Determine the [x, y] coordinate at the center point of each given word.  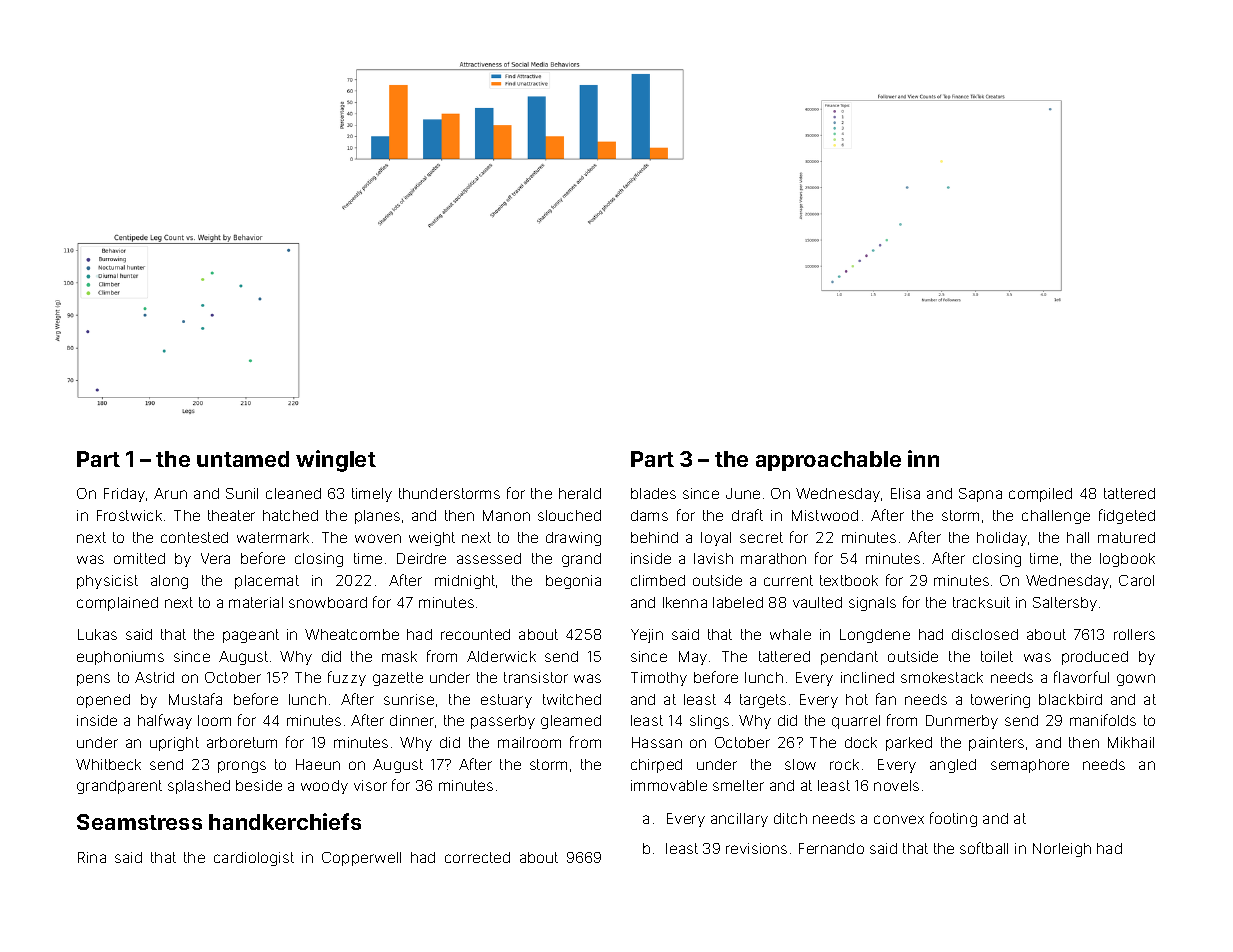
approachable [828, 461]
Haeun [318, 764]
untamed [243, 459]
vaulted [817, 602]
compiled [1040, 495]
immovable [669, 785]
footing [953, 819]
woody [324, 787]
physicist [107, 582]
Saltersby [1065, 604]
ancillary [739, 820]
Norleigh [1062, 850]
